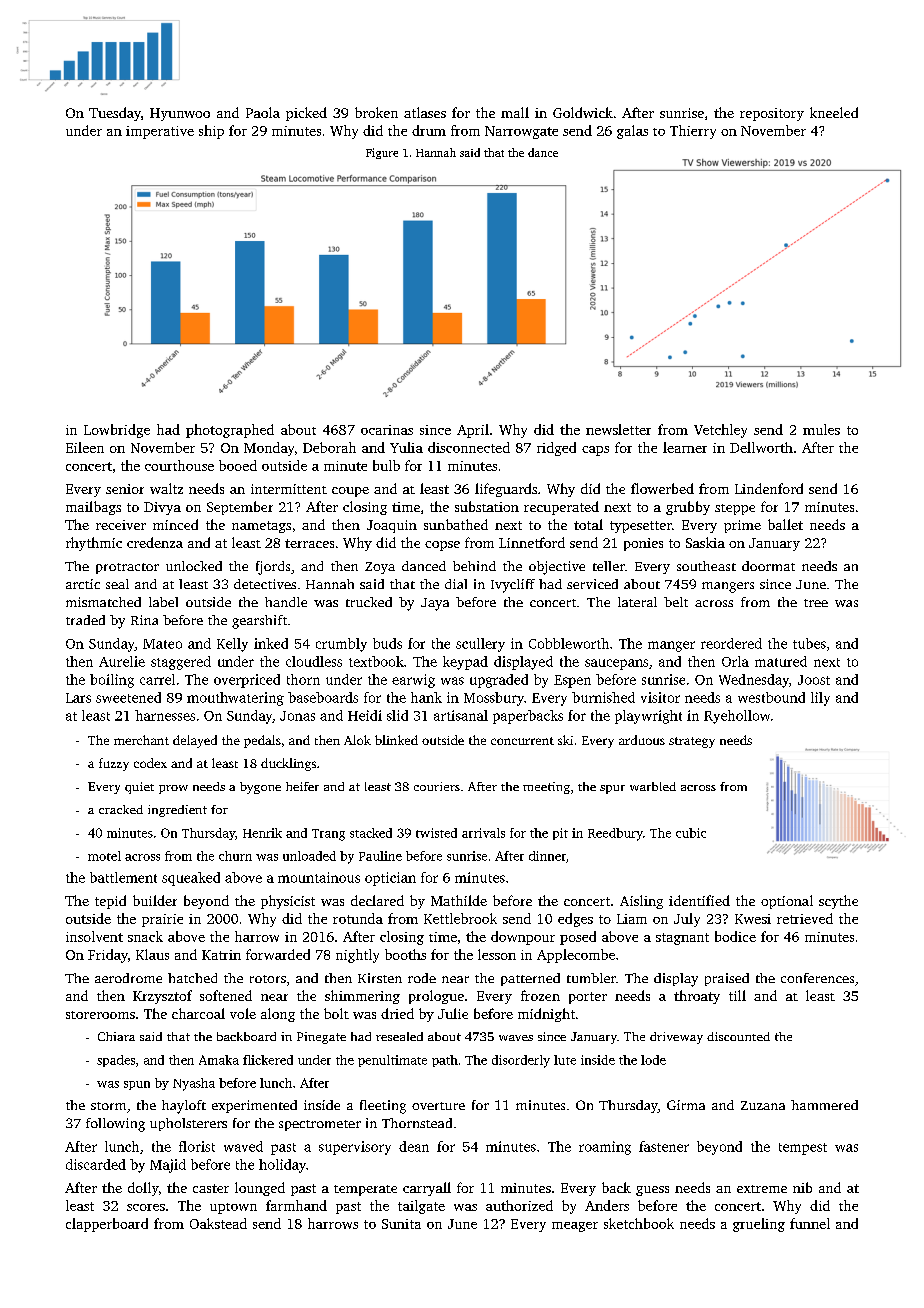  Describe the element at coordinates (336, 1013) in the screenshot. I see `bolt` at that location.
